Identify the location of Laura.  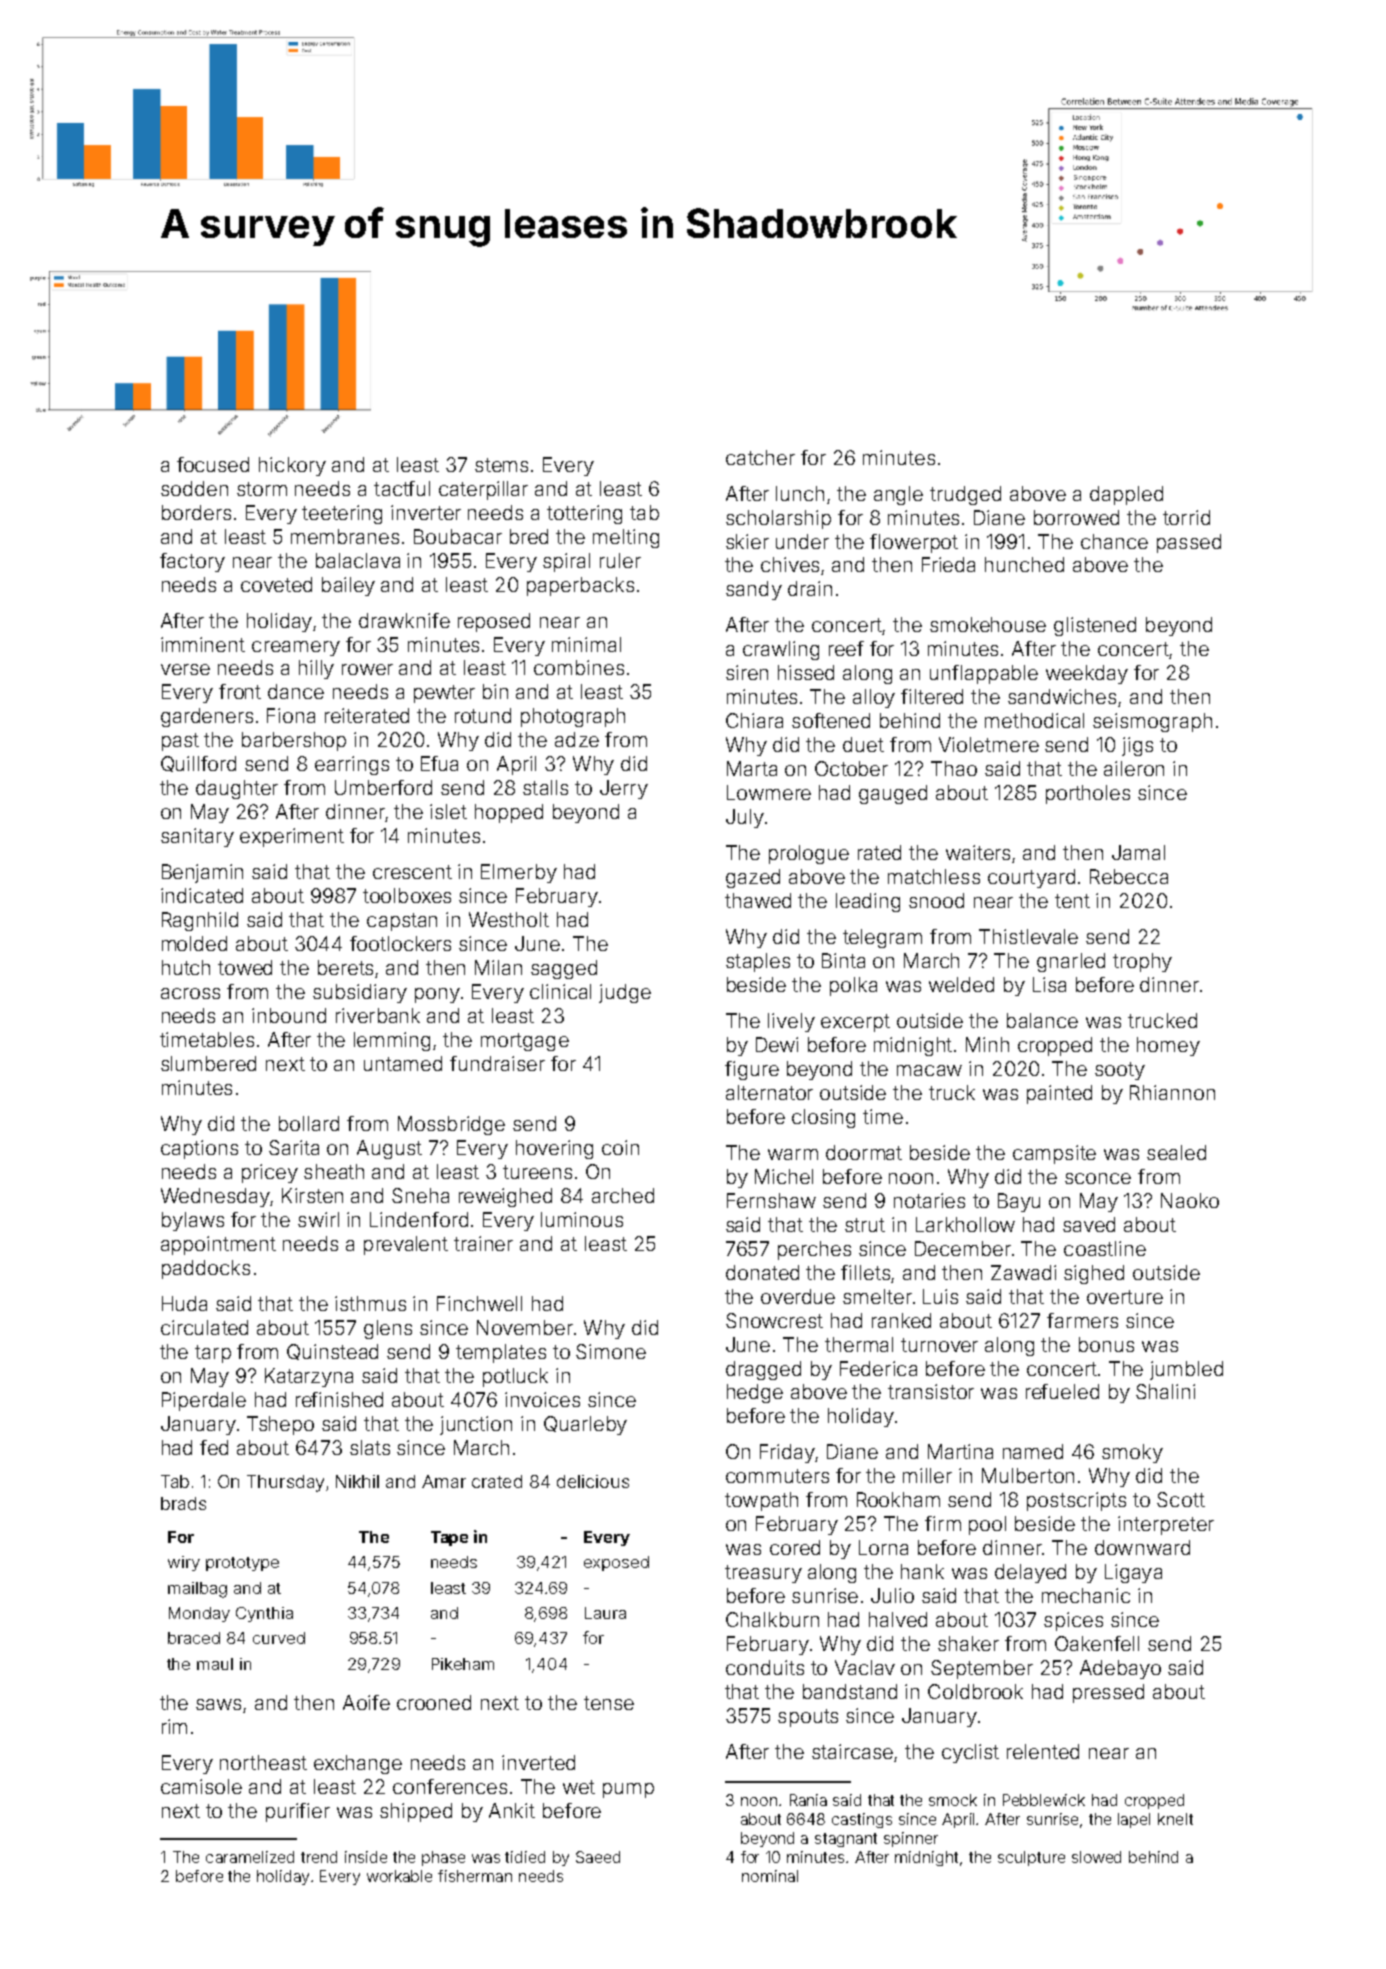
(605, 1613).
